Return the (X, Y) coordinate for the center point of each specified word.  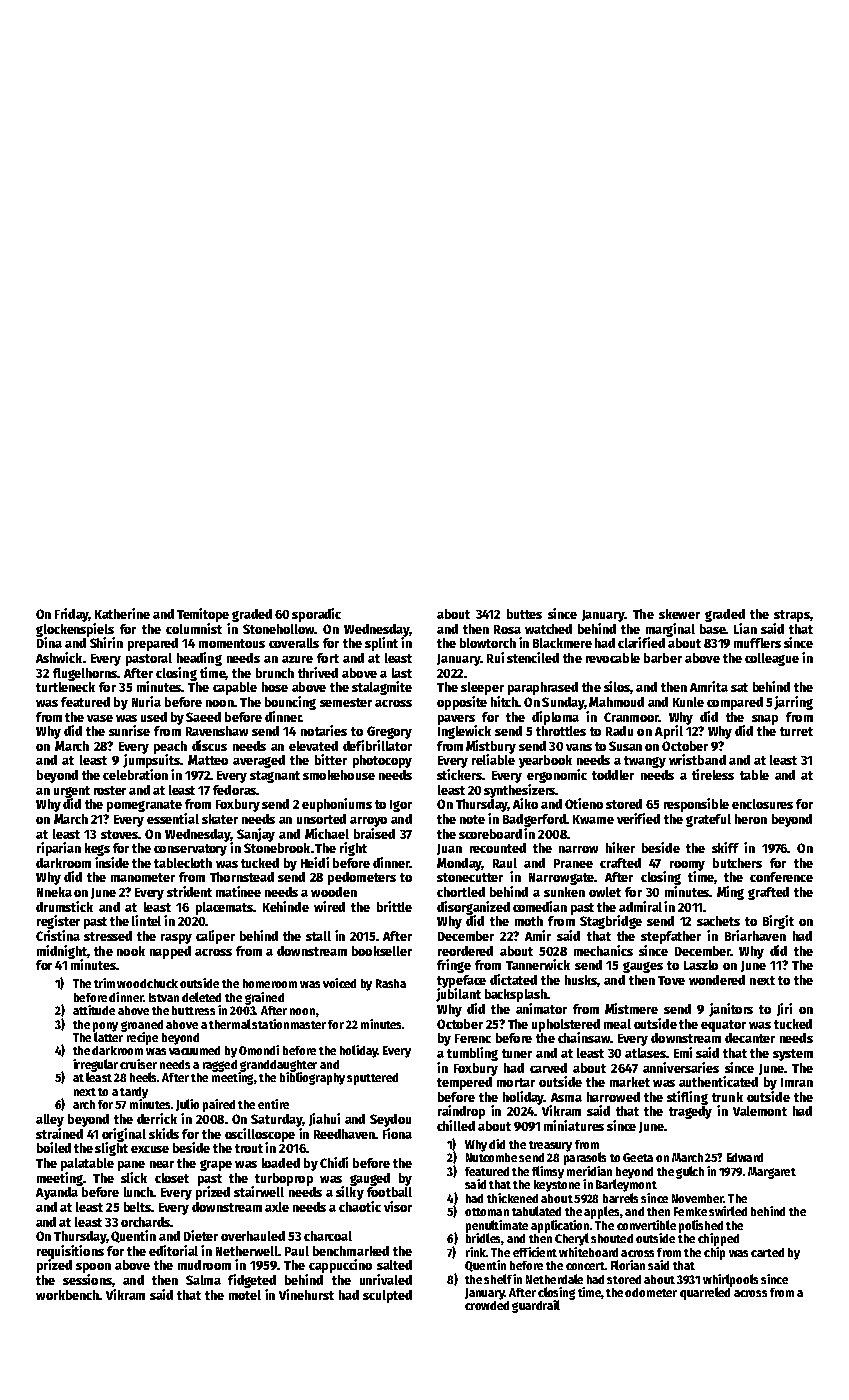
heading (199, 659)
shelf (498, 1279)
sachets (718, 921)
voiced (339, 983)
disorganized (473, 908)
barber (663, 658)
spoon (93, 1268)
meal (617, 1024)
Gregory (389, 732)
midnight (62, 952)
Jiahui (324, 1119)
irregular (95, 1065)
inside (112, 862)
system (793, 1055)
